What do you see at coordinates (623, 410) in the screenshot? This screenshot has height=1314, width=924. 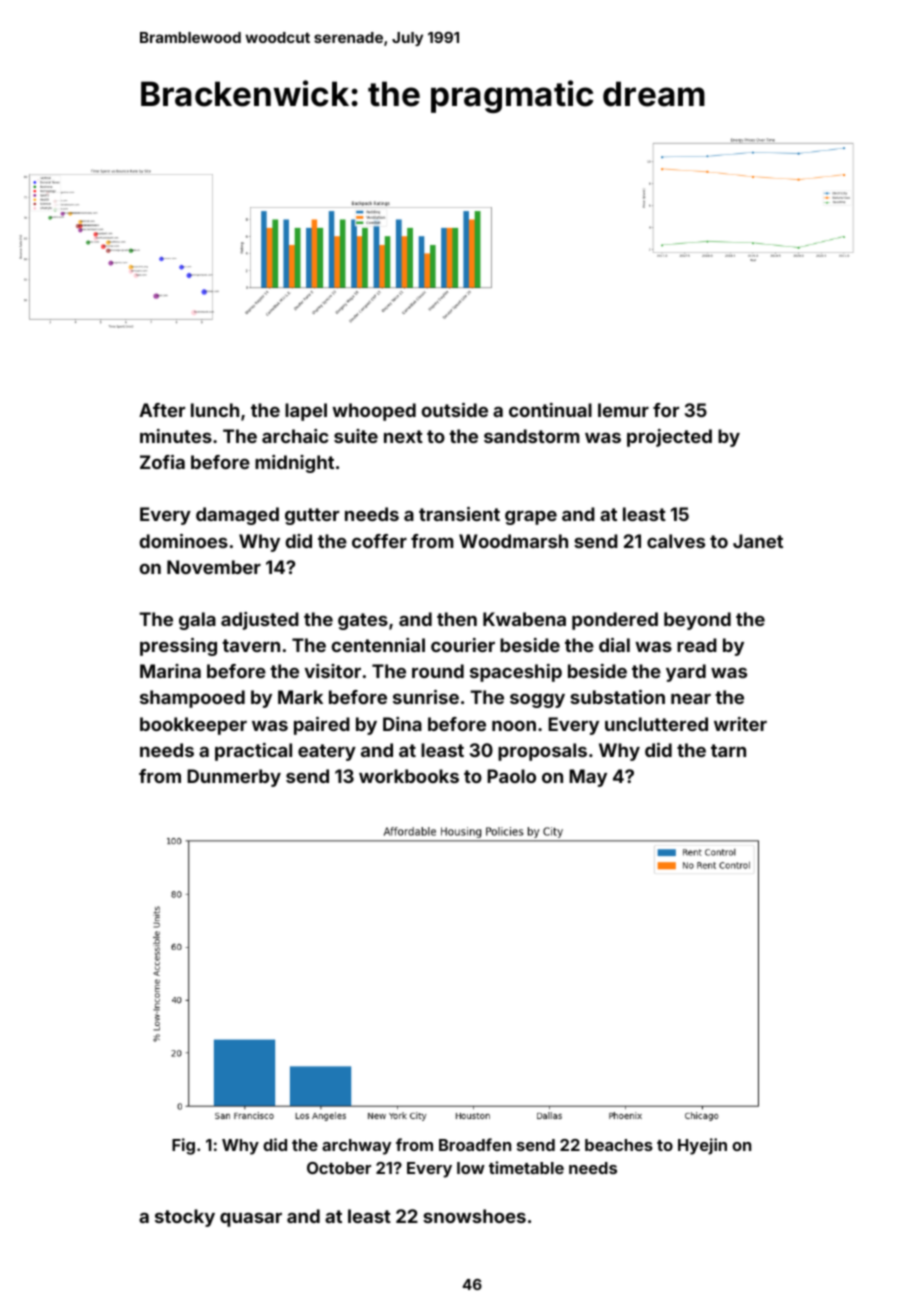 I see `lemur` at bounding box center [623, 410].
